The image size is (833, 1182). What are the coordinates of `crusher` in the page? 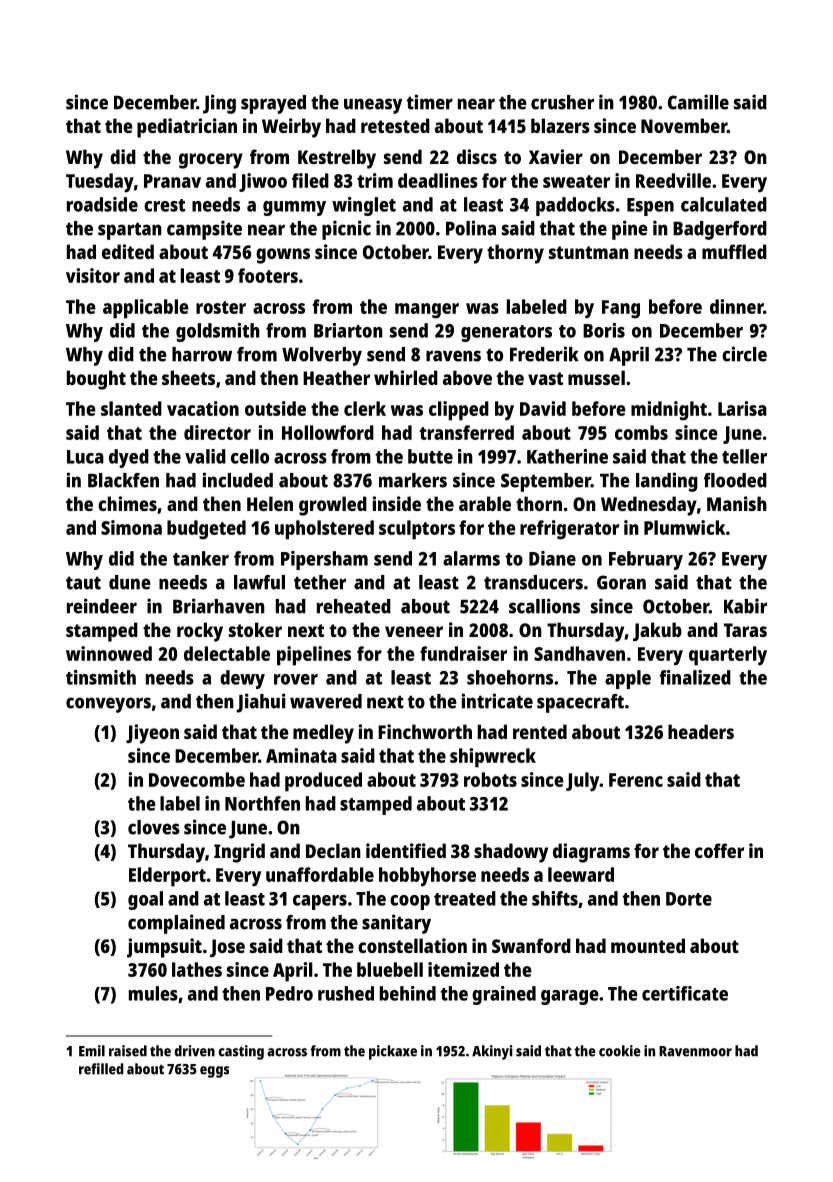 It's located at (562, 102).
